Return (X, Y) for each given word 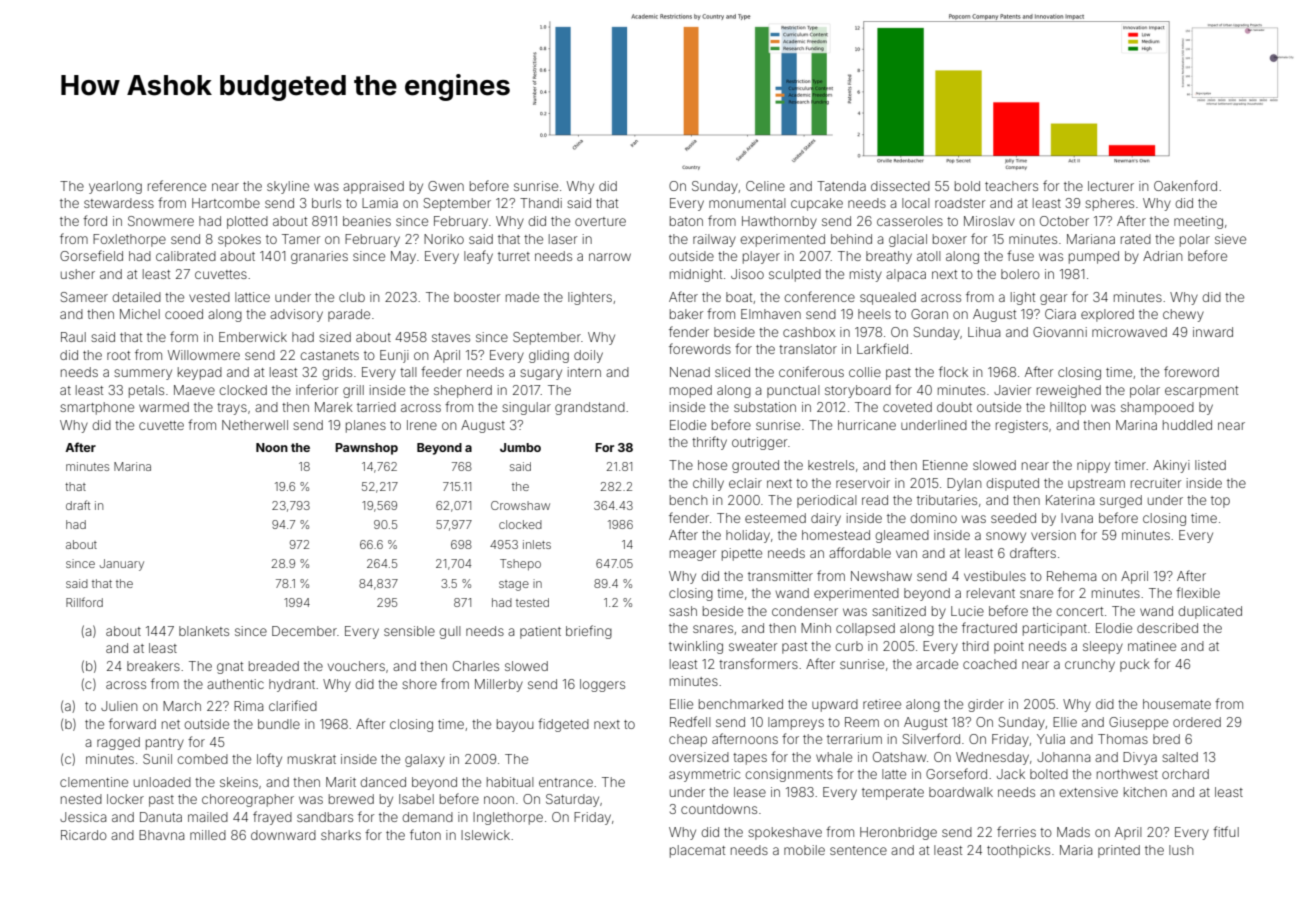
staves (451, 337)
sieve (1230, 239)
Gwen (446, 186)
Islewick (485, 835)
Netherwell (255, 425)
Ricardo (84, 835)
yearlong (115, 187)
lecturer (1111, 186)
